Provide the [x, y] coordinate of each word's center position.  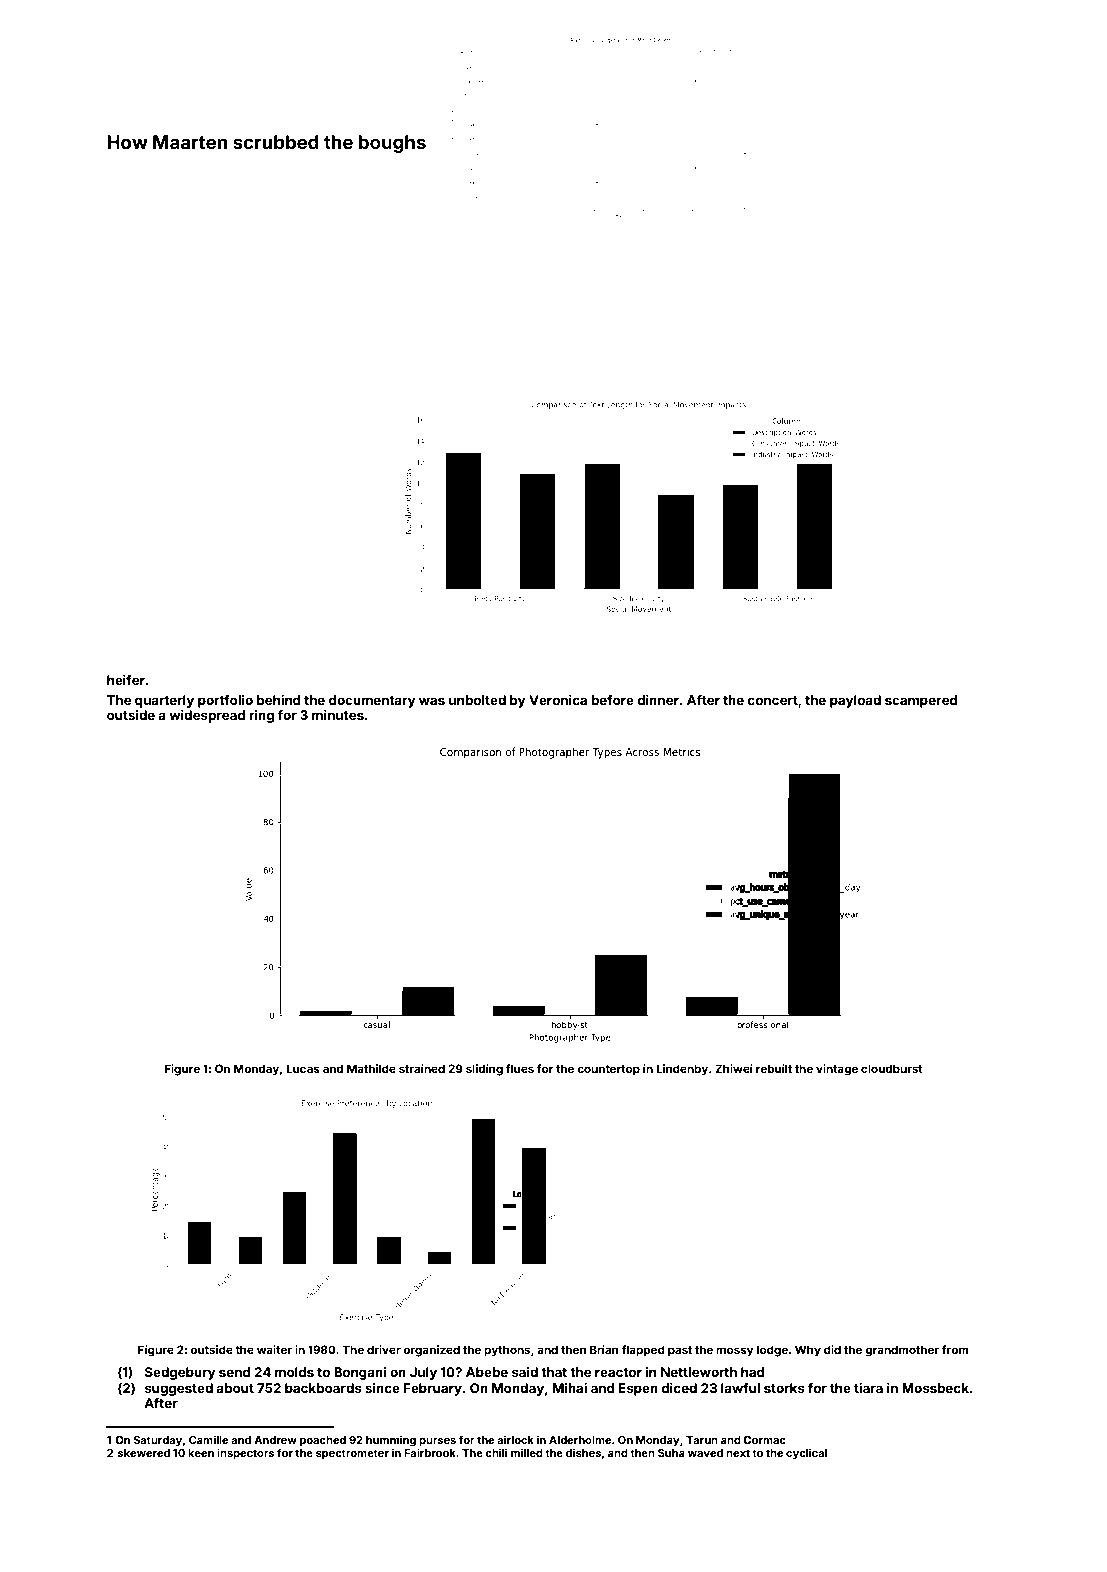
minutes [338, 715]
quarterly [164, 701]
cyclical [806, 1454]
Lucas [303, 1068]
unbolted [477, 700]
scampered [921, 701]
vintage [837, 1070]
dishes [583, 1452]
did [832, 1349]
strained [422, 1068]
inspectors [245, 1454]
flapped [643, 1351]
